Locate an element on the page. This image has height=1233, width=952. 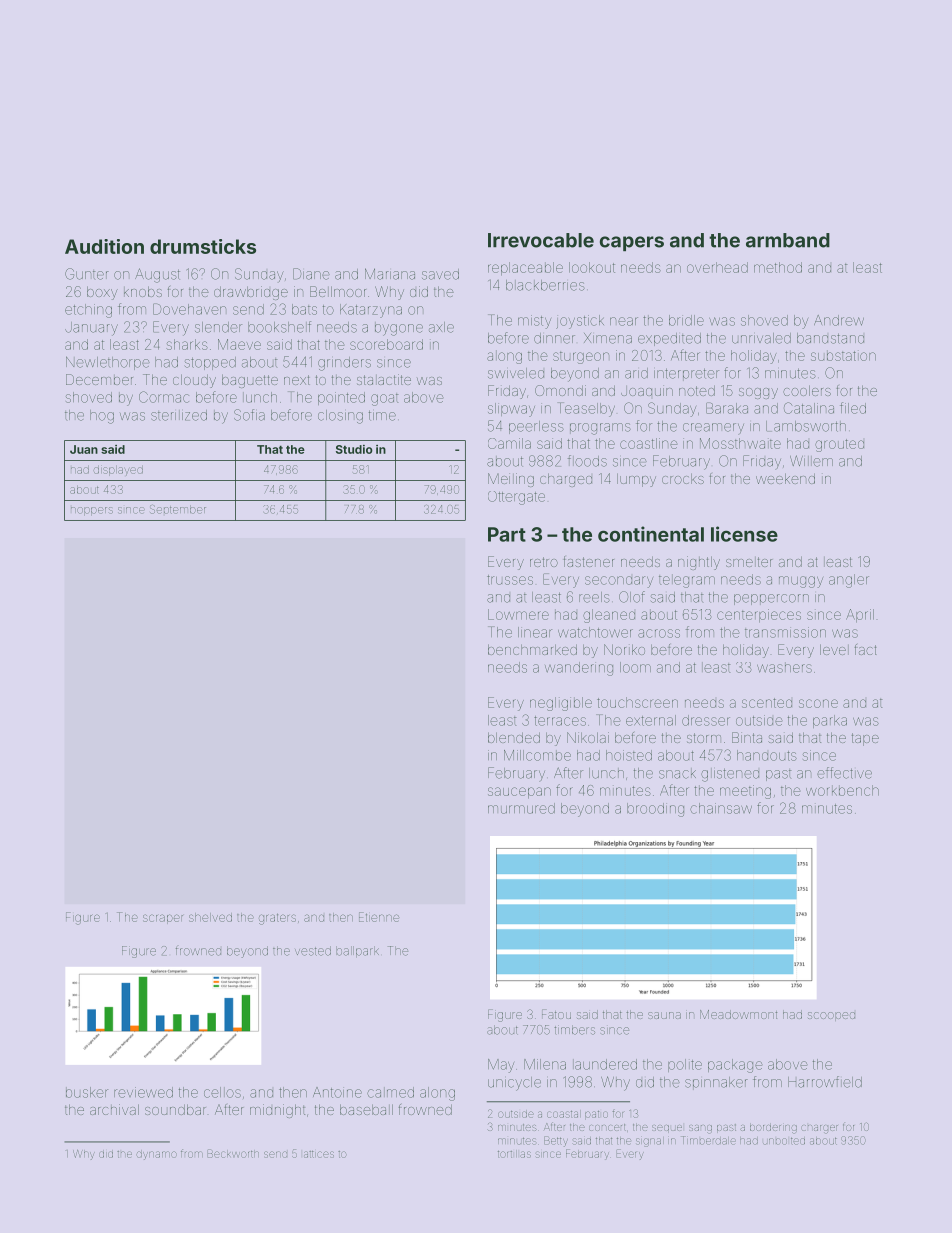
hoppers is located at coordinates (92, 511).
